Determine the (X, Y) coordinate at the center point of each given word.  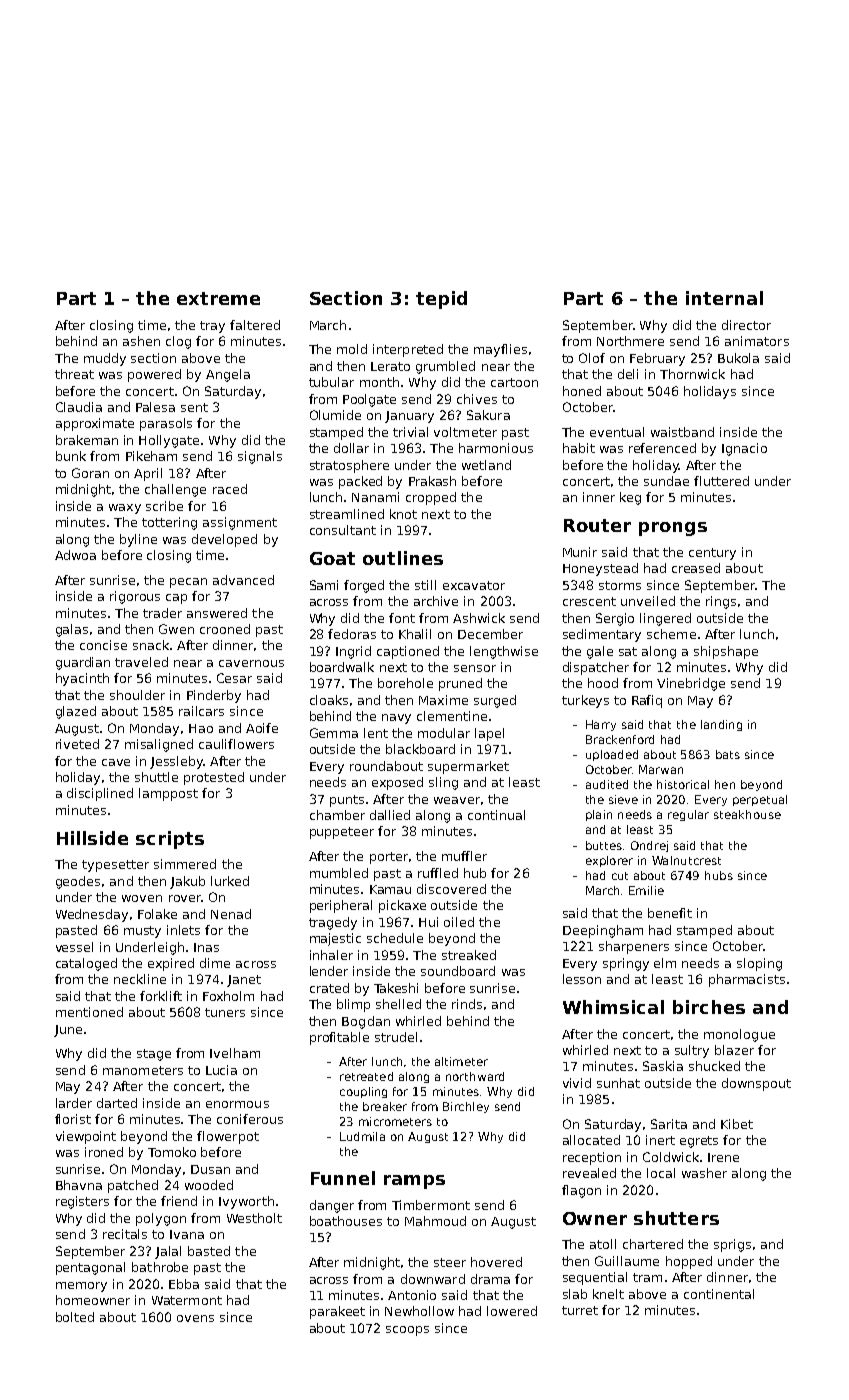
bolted (75, 1317)
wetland (486, 465)
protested (214, 778)
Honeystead (600, 569)
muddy (105, 359)
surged (495, 701)
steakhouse (747, 814)
